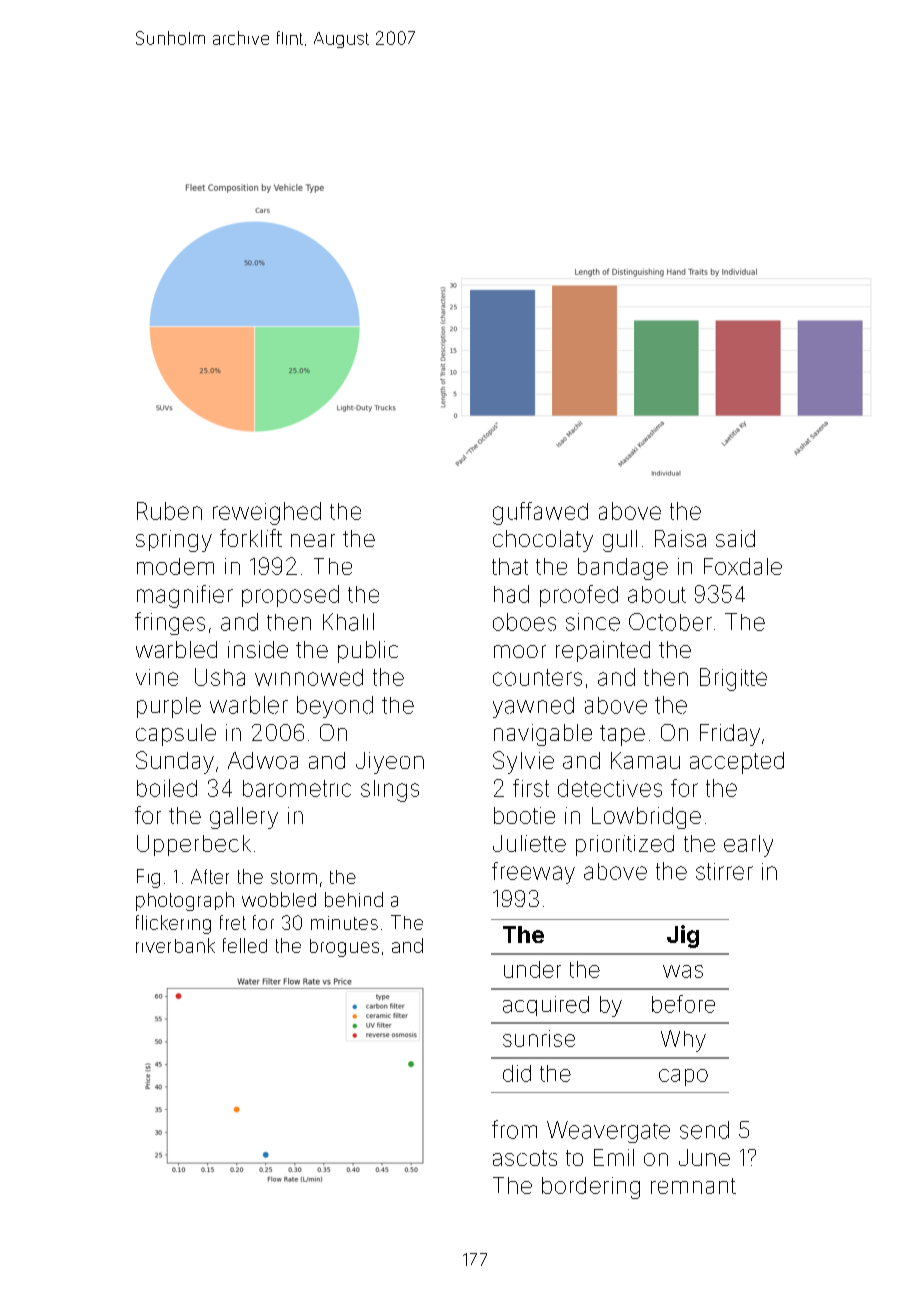 This screenshot has width=924, height=1311. Describe the element at coordinates (683, 1041) in the screenshot. I see `Why` at that location.
